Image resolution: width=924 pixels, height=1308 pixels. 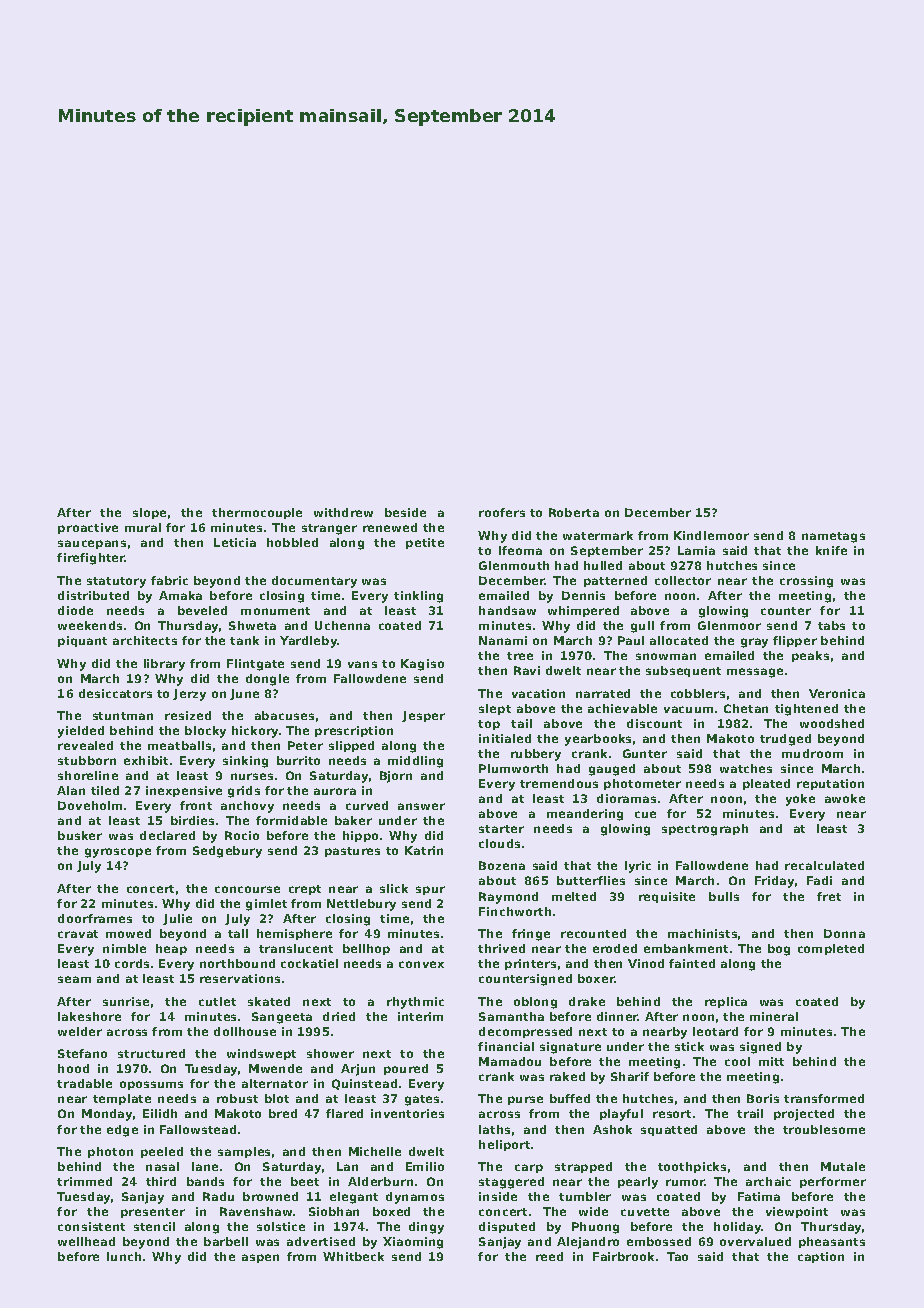 What do you see at coordinates (495, 709) in the image?
I see `slept` at bounding box center [495, 709].
